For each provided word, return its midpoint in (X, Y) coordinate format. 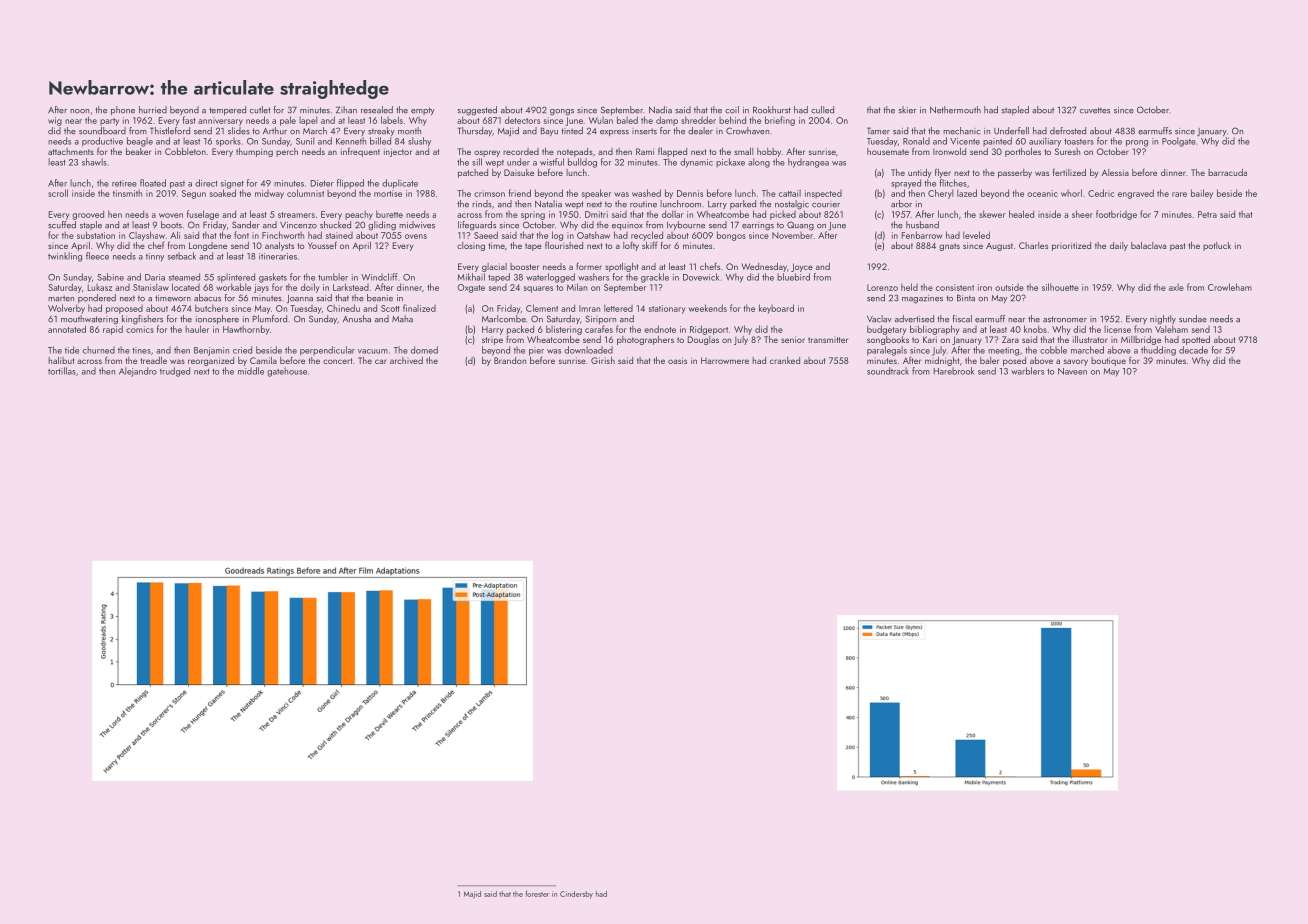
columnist (305, 193)
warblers (1027, 371)
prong (1137, 143)
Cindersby (576, 895)
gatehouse (287, 372)
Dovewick (701, 277)
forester (537, 894)
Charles (1033, 245)
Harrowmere (725, 360)
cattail (790, 193)
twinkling (65, 257)
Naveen (1072, 371)
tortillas (62, 371)
